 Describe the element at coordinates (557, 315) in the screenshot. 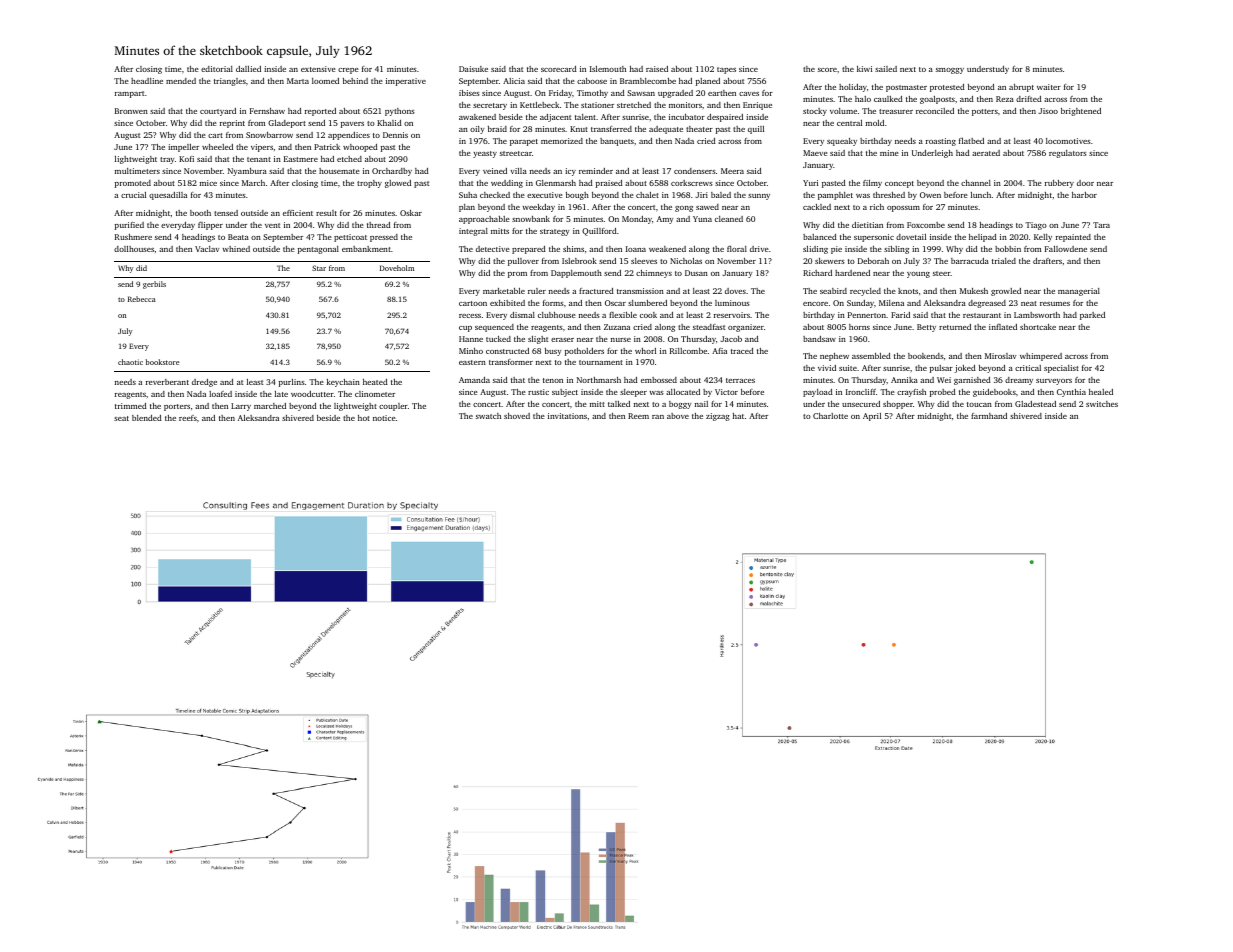

I see `clubhouse` at that location.
